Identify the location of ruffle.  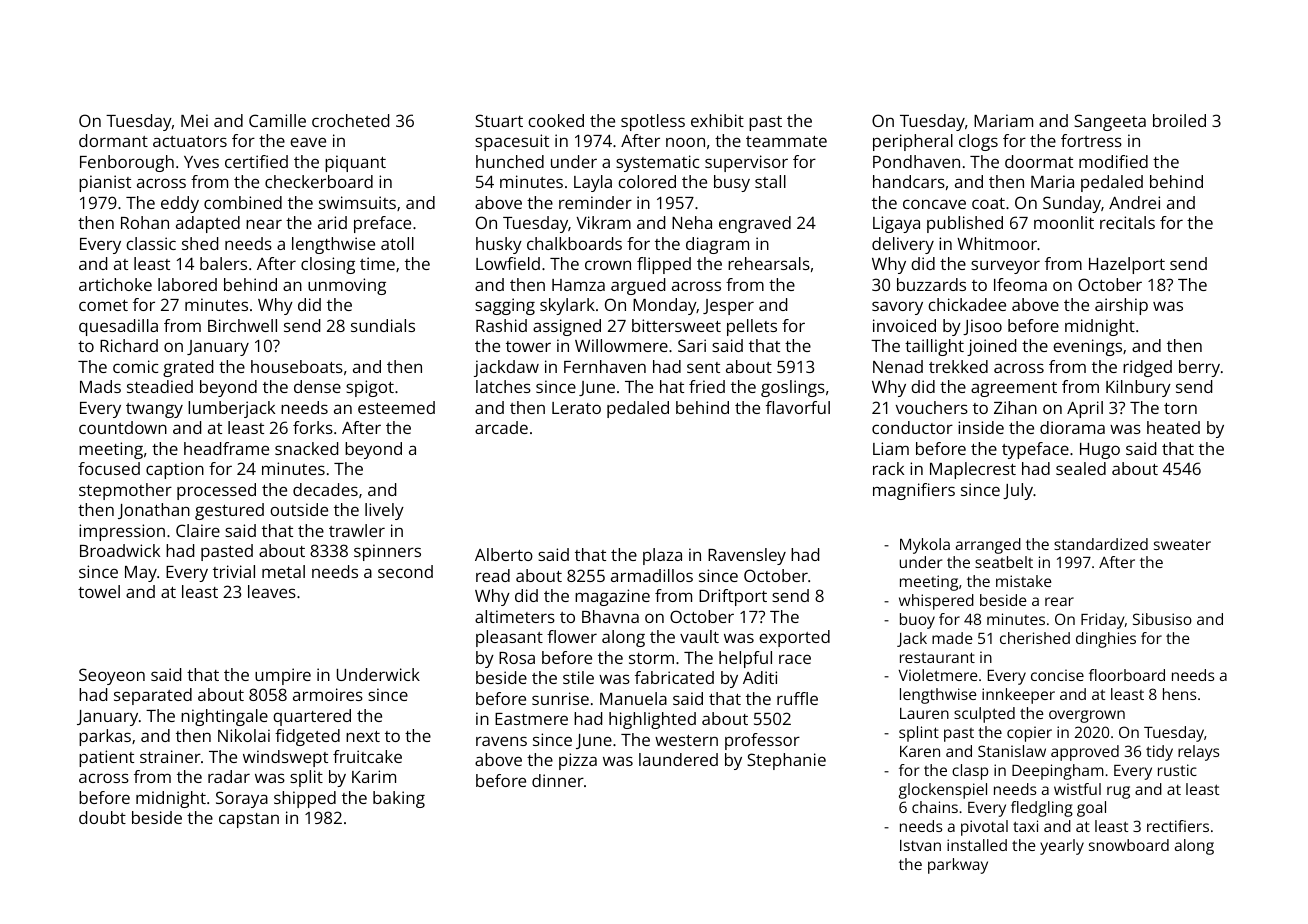
(797, 698).
